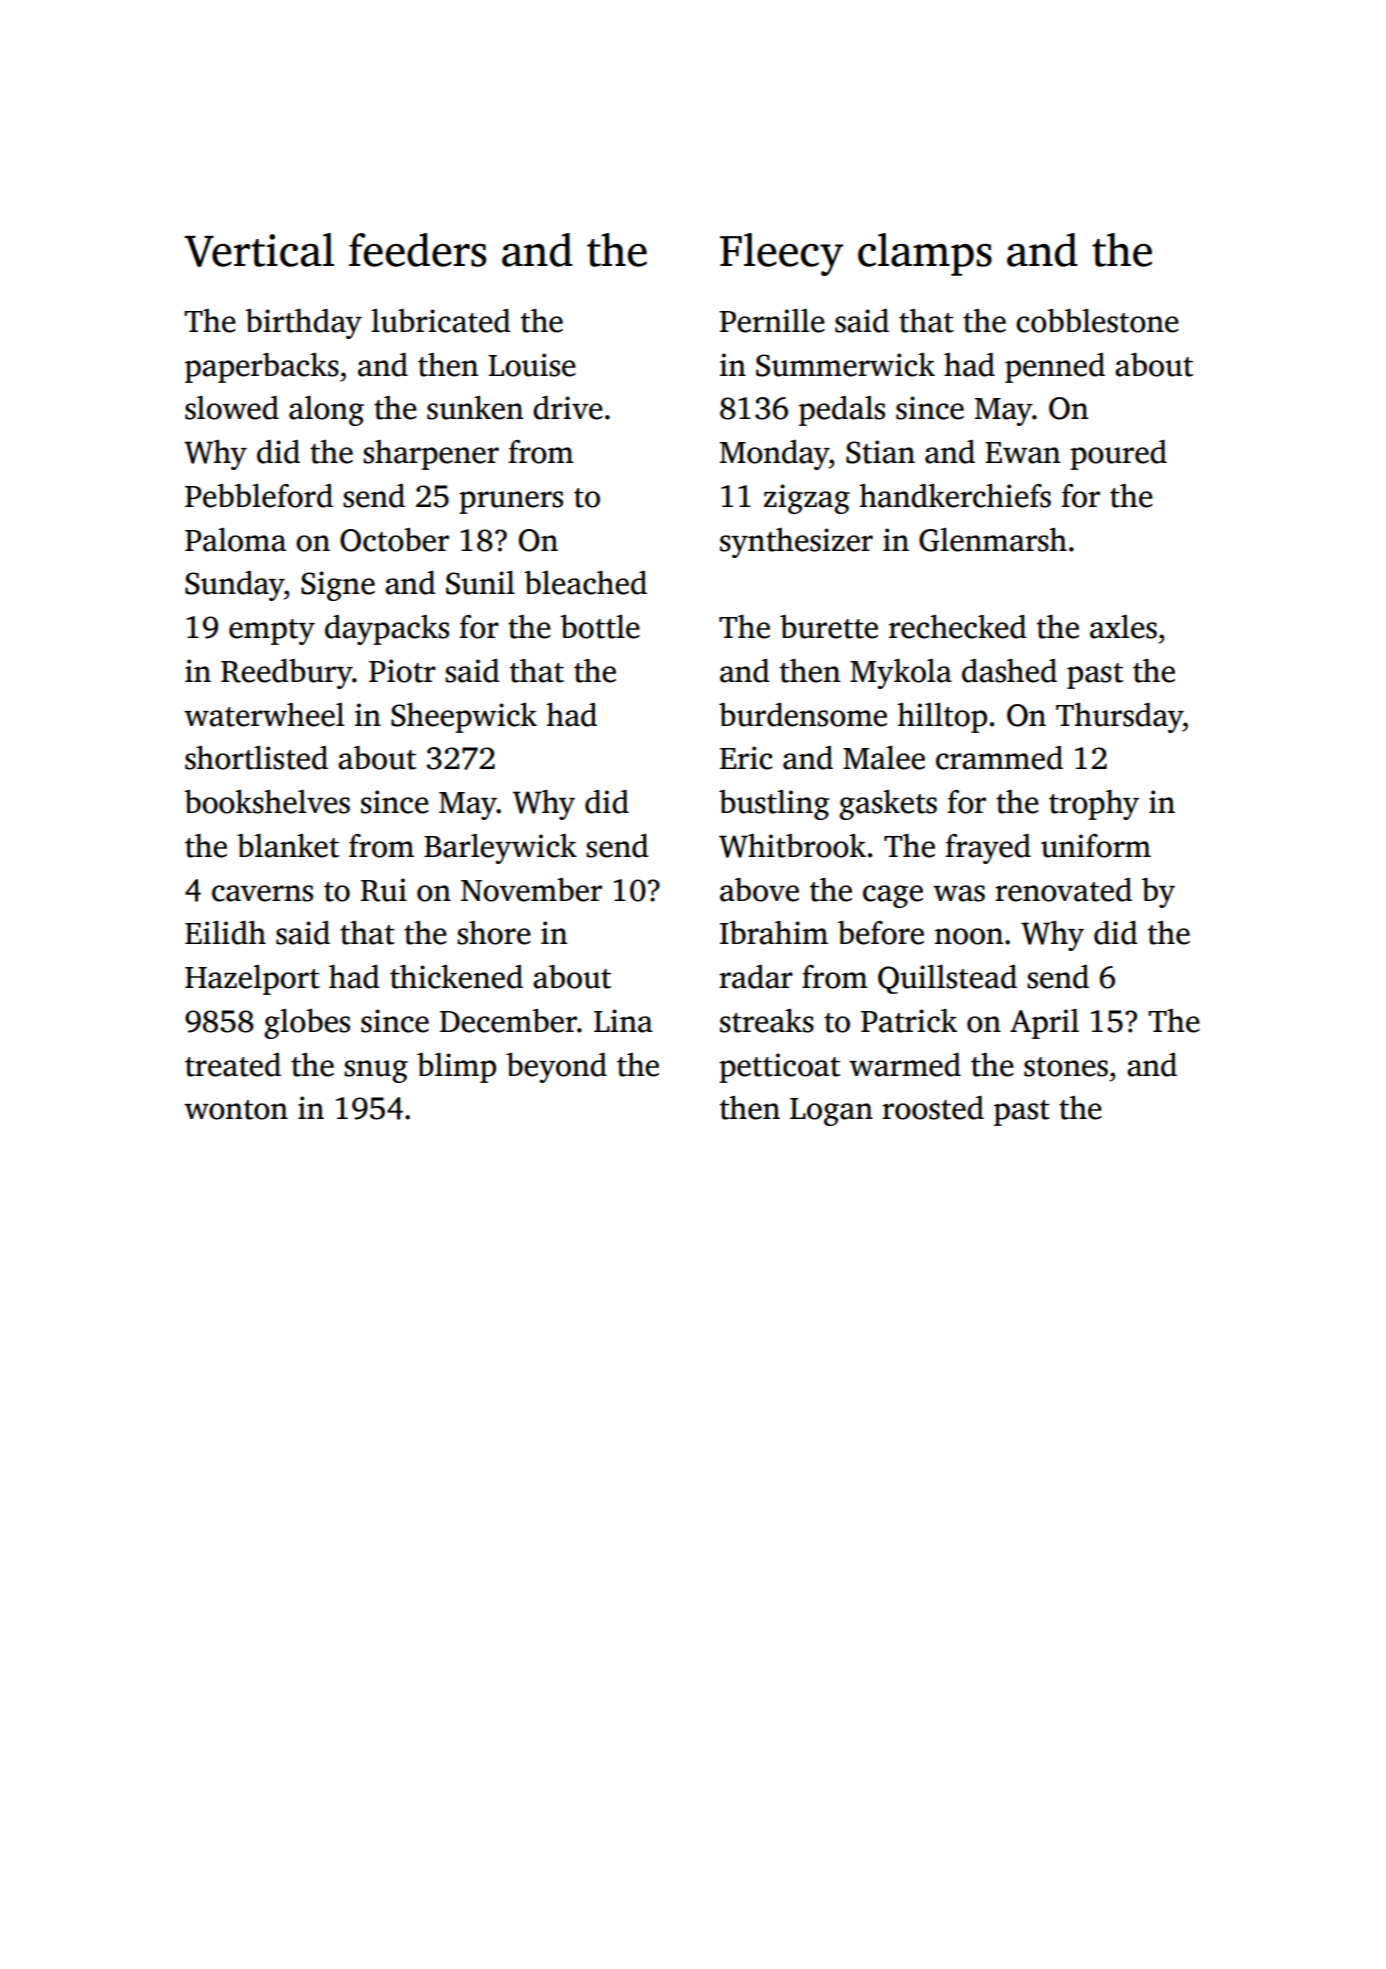 This screenshot has height=1969, width=1386. I want to click on Signe, so click(338, 586).
